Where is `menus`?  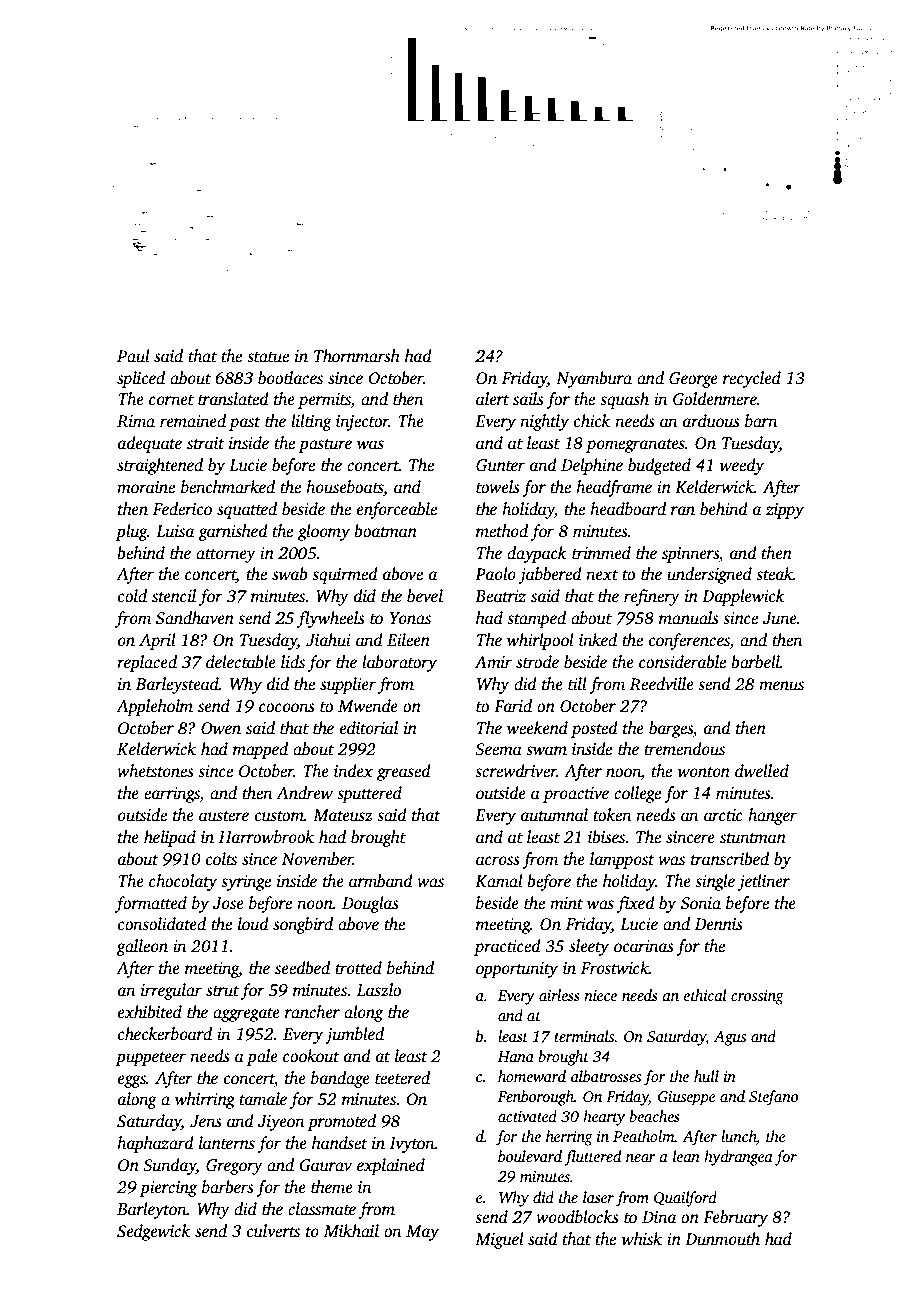 menus is located at coordinates (781, 686).
